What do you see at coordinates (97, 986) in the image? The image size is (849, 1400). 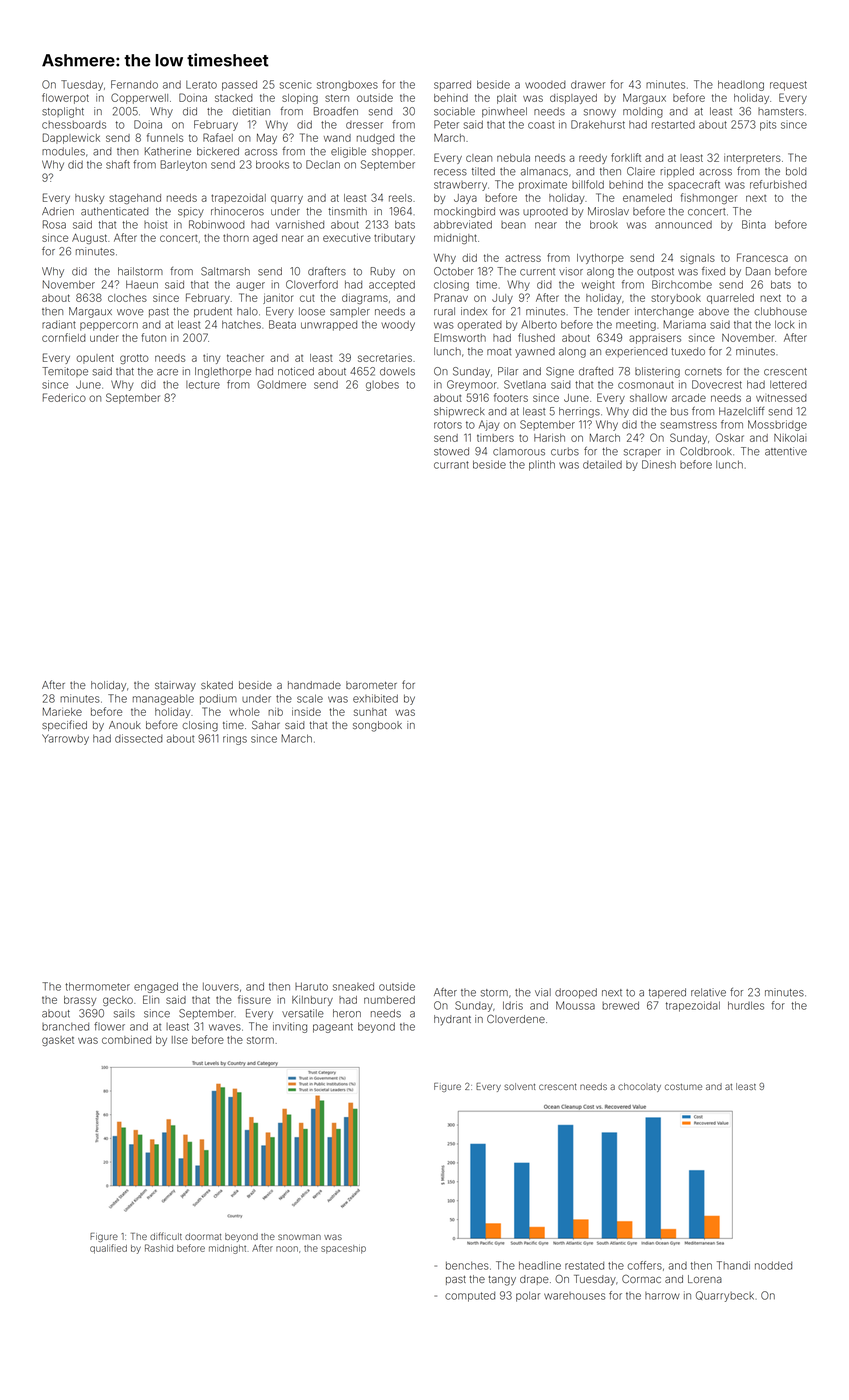 I see `thermometer` at bounding box center [97, 986].
